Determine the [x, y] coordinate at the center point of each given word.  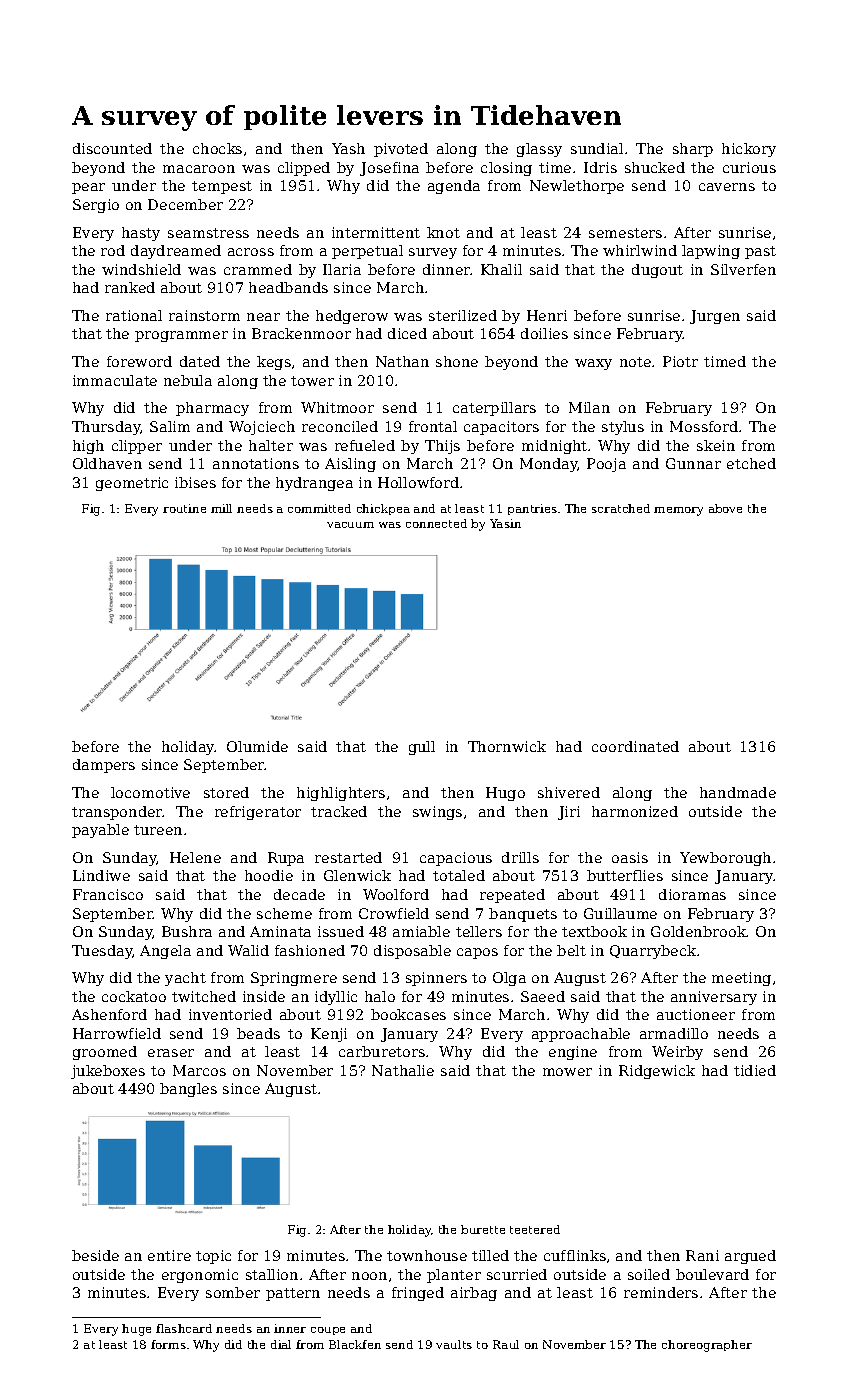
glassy [539, 150]
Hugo [505, 794]
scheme [284, 913]
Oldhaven [107, 463]
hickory [749, 150]
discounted [112, 148]
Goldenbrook [699, 931]
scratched [621, 508]
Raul [506, 1344]
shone [457, 361]
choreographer [707, 1346]
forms [168, 1344]
